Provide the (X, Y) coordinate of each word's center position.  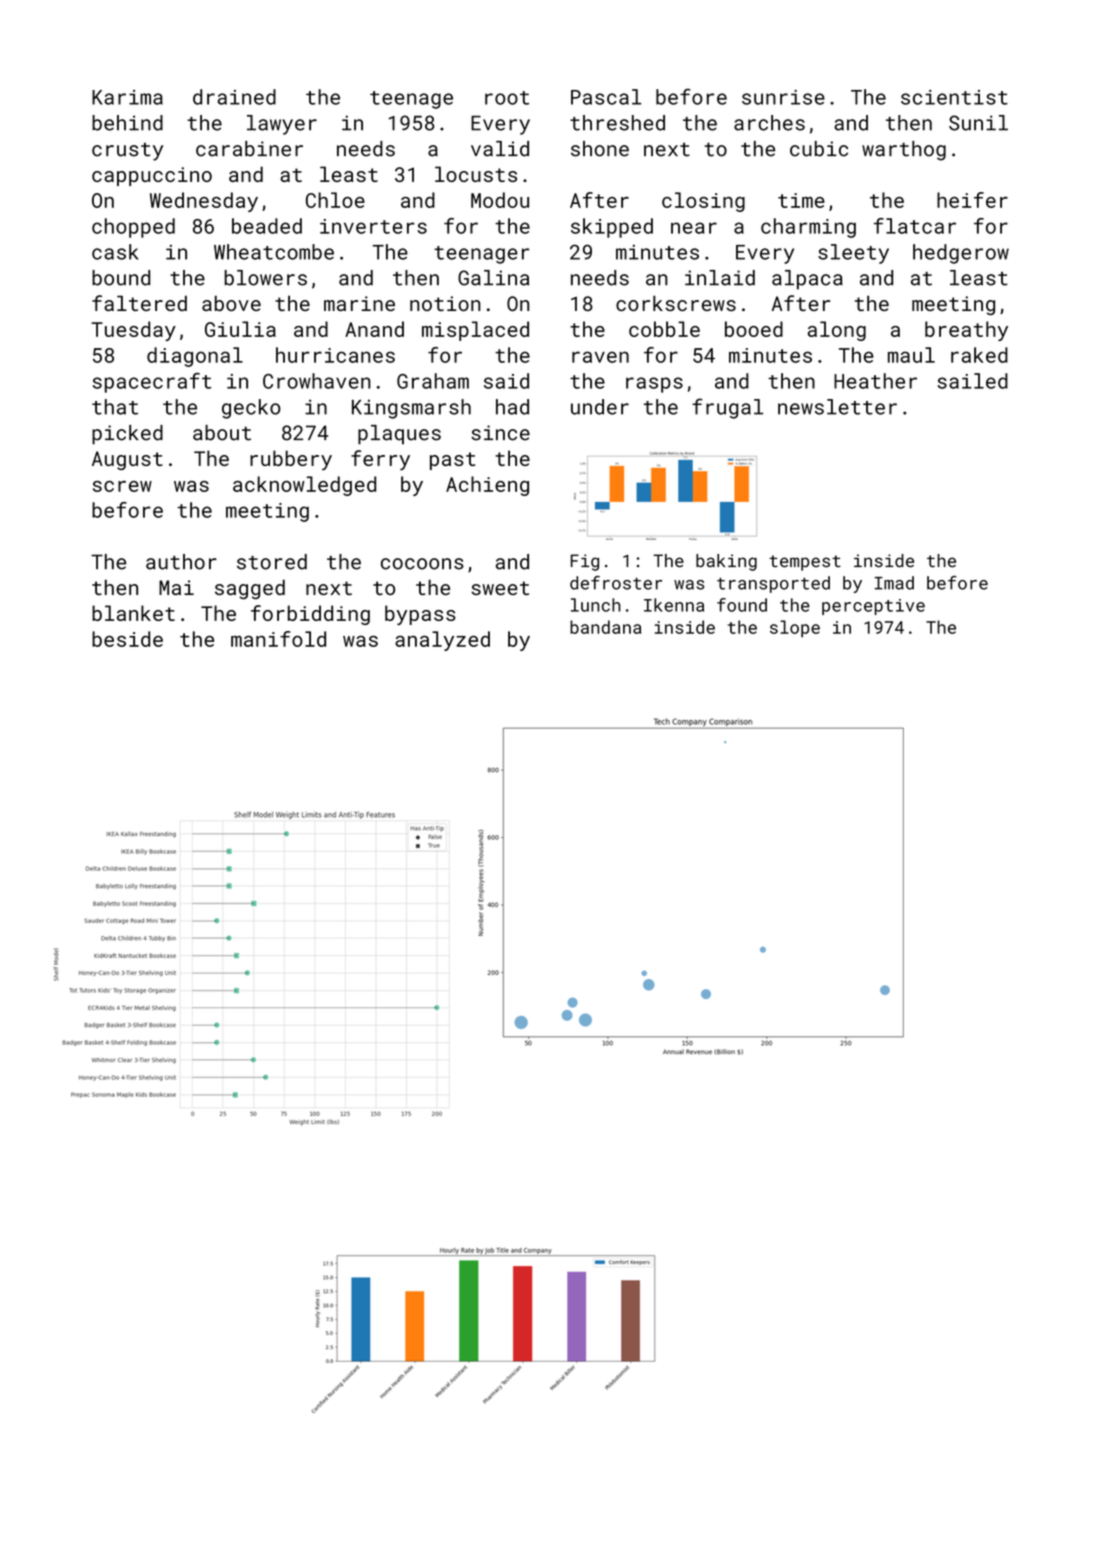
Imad (894, 583)
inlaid (720, 278)
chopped (133, 228)
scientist (954, 97)
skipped (612, 228)
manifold (278, 639)
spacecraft (152, 383)
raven (600, 357)
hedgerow (961, 254)
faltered (139, 303)
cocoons (422, 564)
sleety (853, 254)
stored (272, 562)
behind (127, 123)
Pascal (606, 97)
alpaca (807, 280)
